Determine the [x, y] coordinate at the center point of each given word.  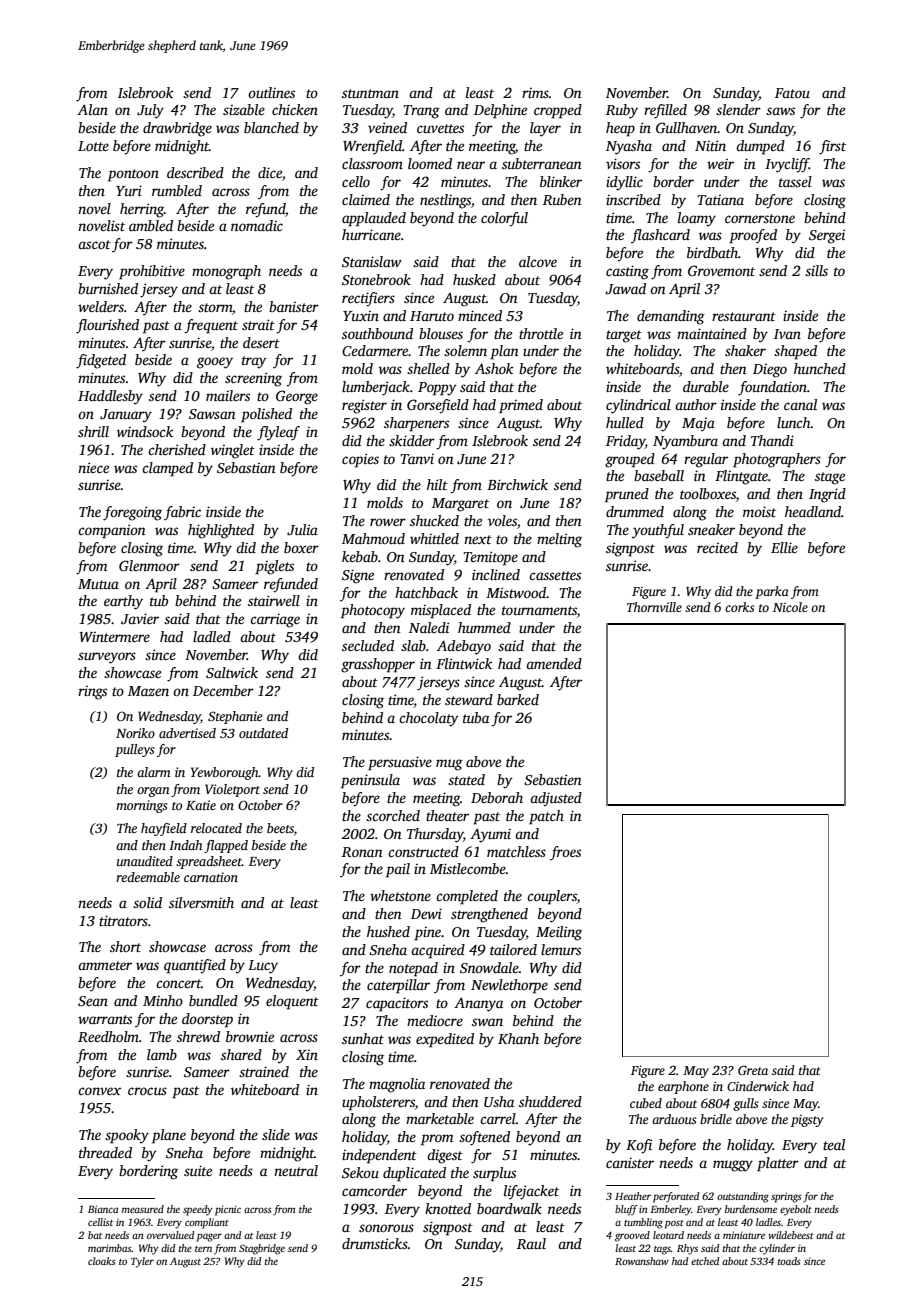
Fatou [792, 93]
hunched [820, 368]
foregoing [132, 513]
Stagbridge [262, 1249]
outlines [271, 92]
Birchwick [517, 484]
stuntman [370, 93]
